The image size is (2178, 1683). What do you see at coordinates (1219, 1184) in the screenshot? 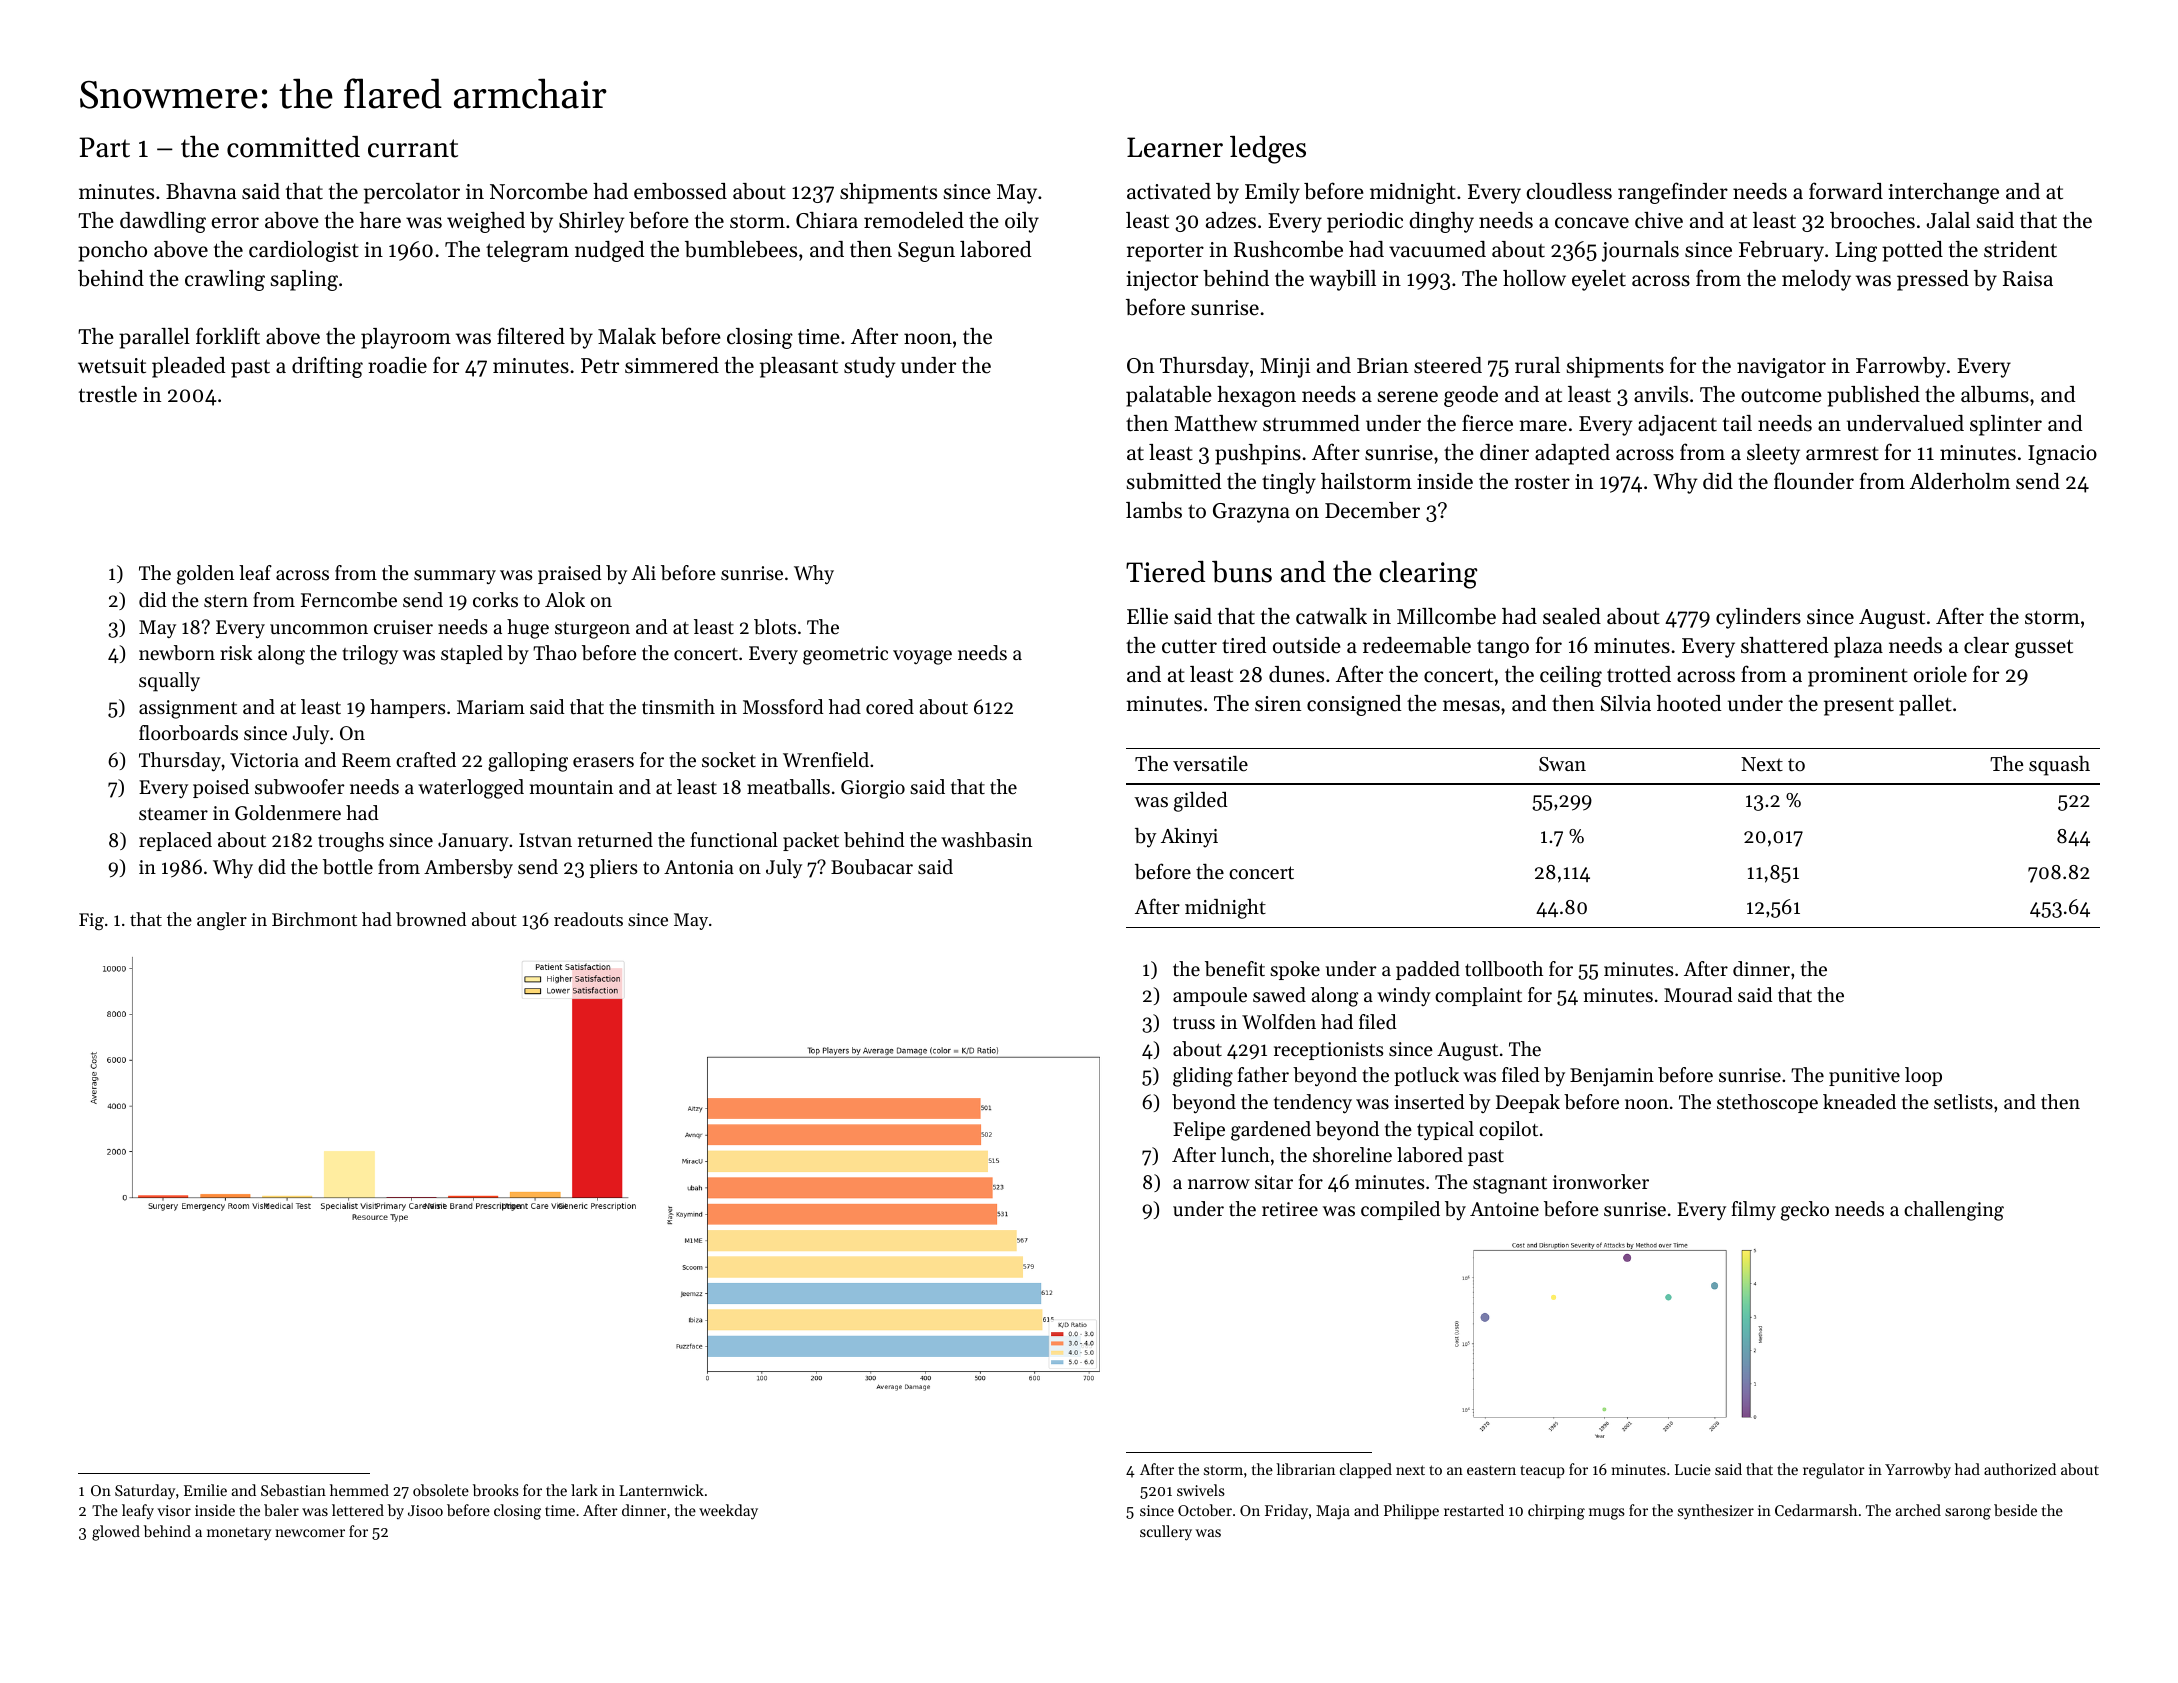
I see `narrow` at bounding box center [1219, 1184].
